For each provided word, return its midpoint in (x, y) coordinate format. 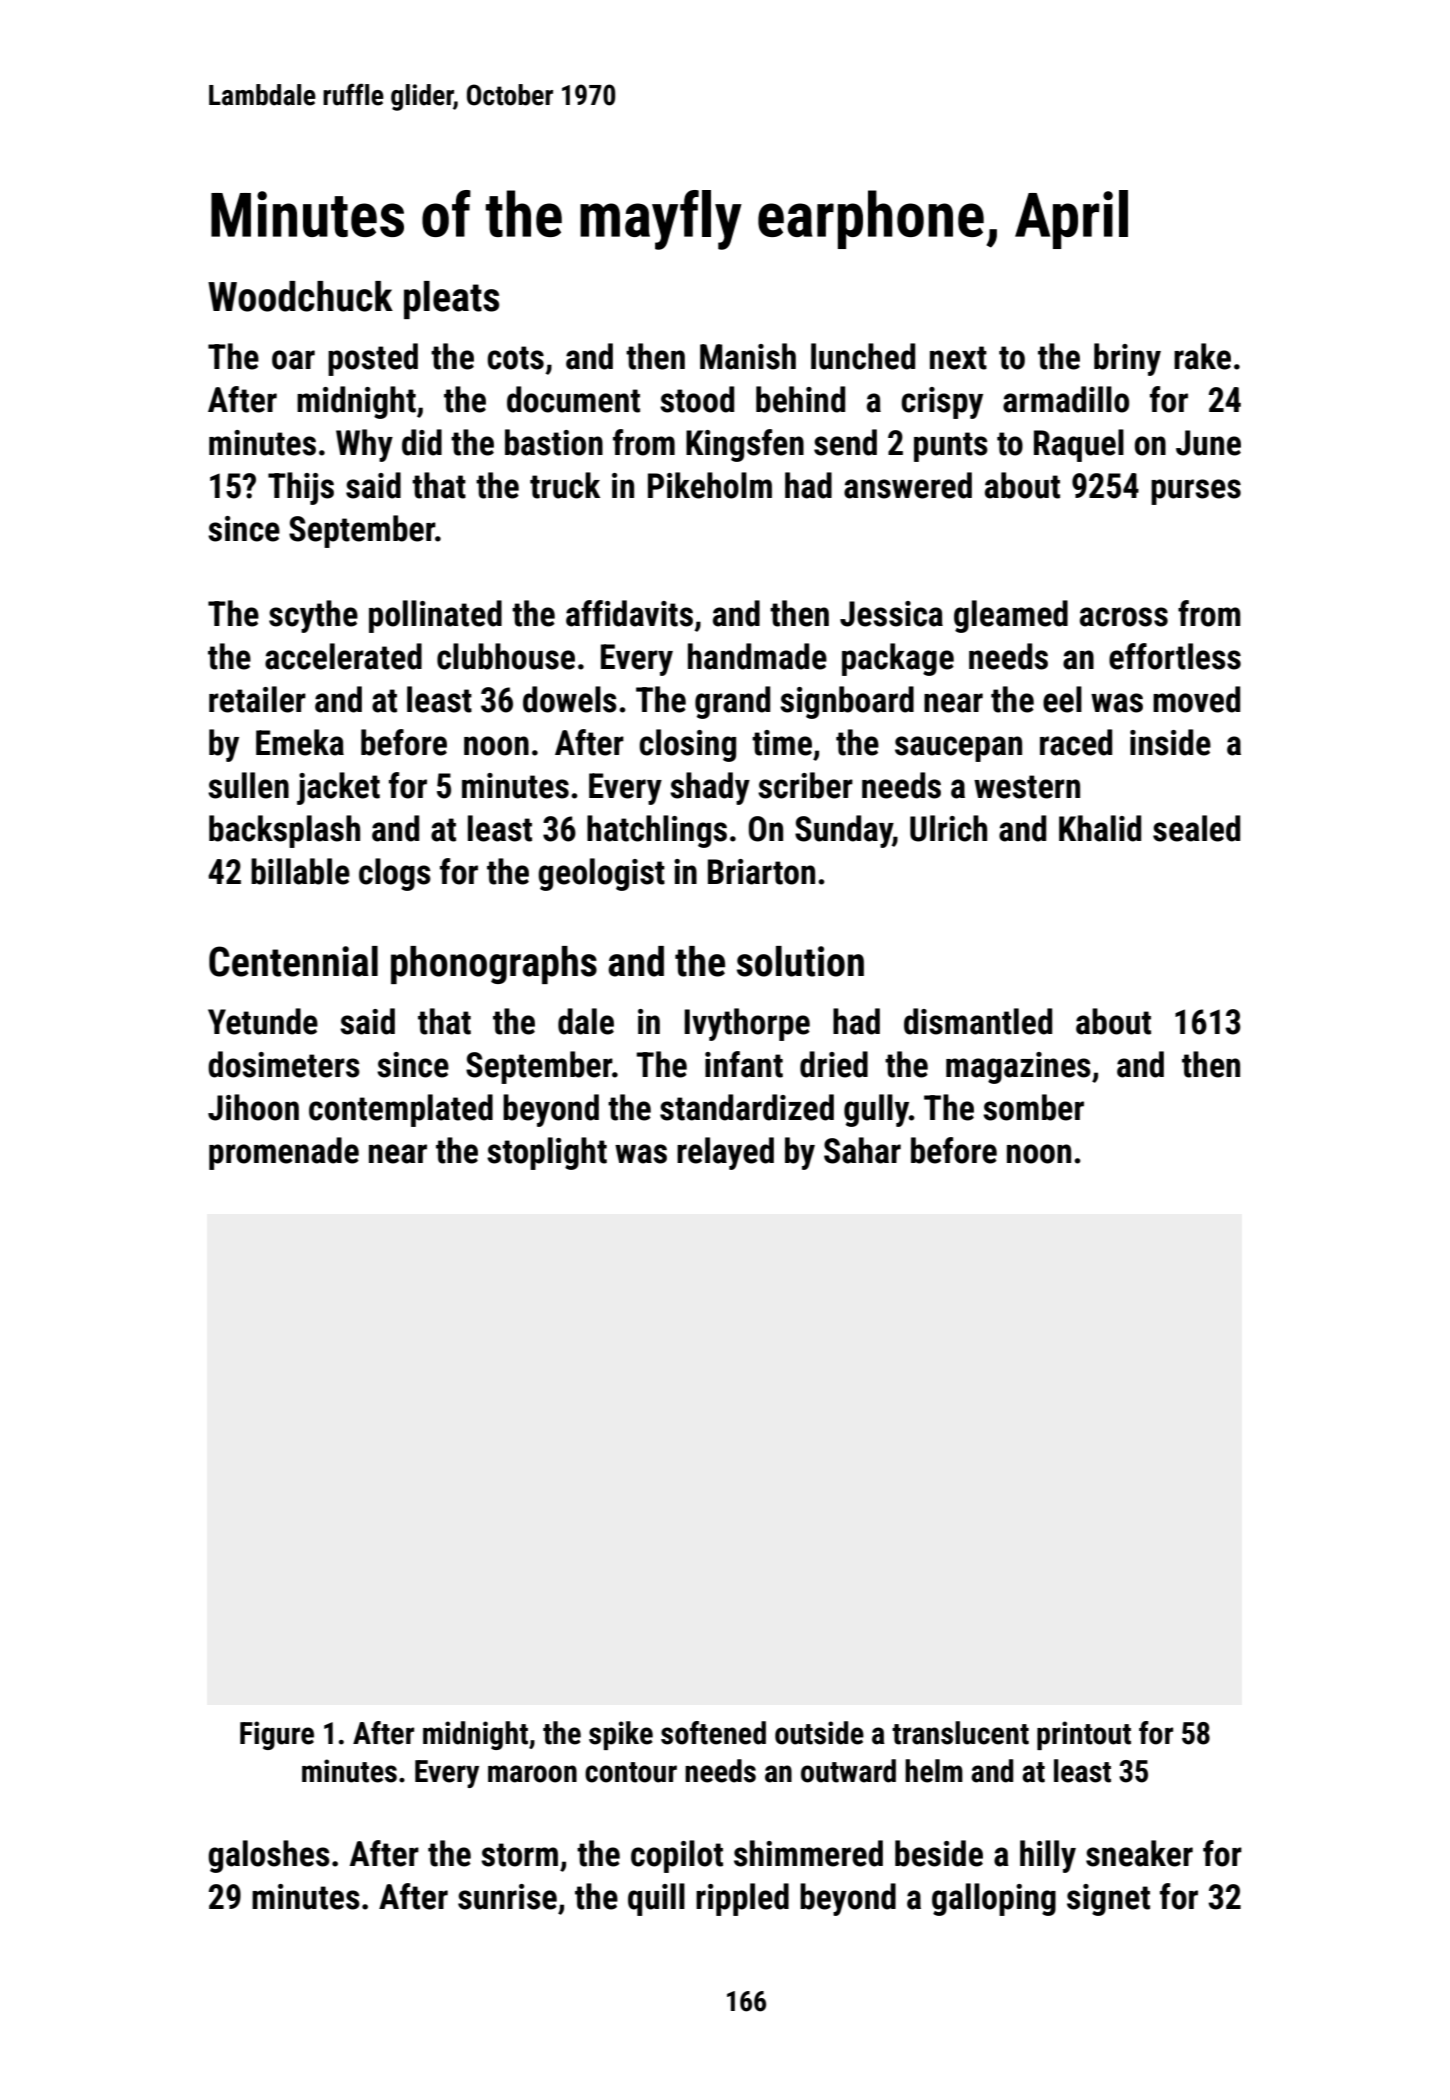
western (1027, 787)
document (573, 399)
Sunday (844, 831)
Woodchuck (300, 296)
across (1124, 617)
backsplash (284, 831)
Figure (277, 1735)
